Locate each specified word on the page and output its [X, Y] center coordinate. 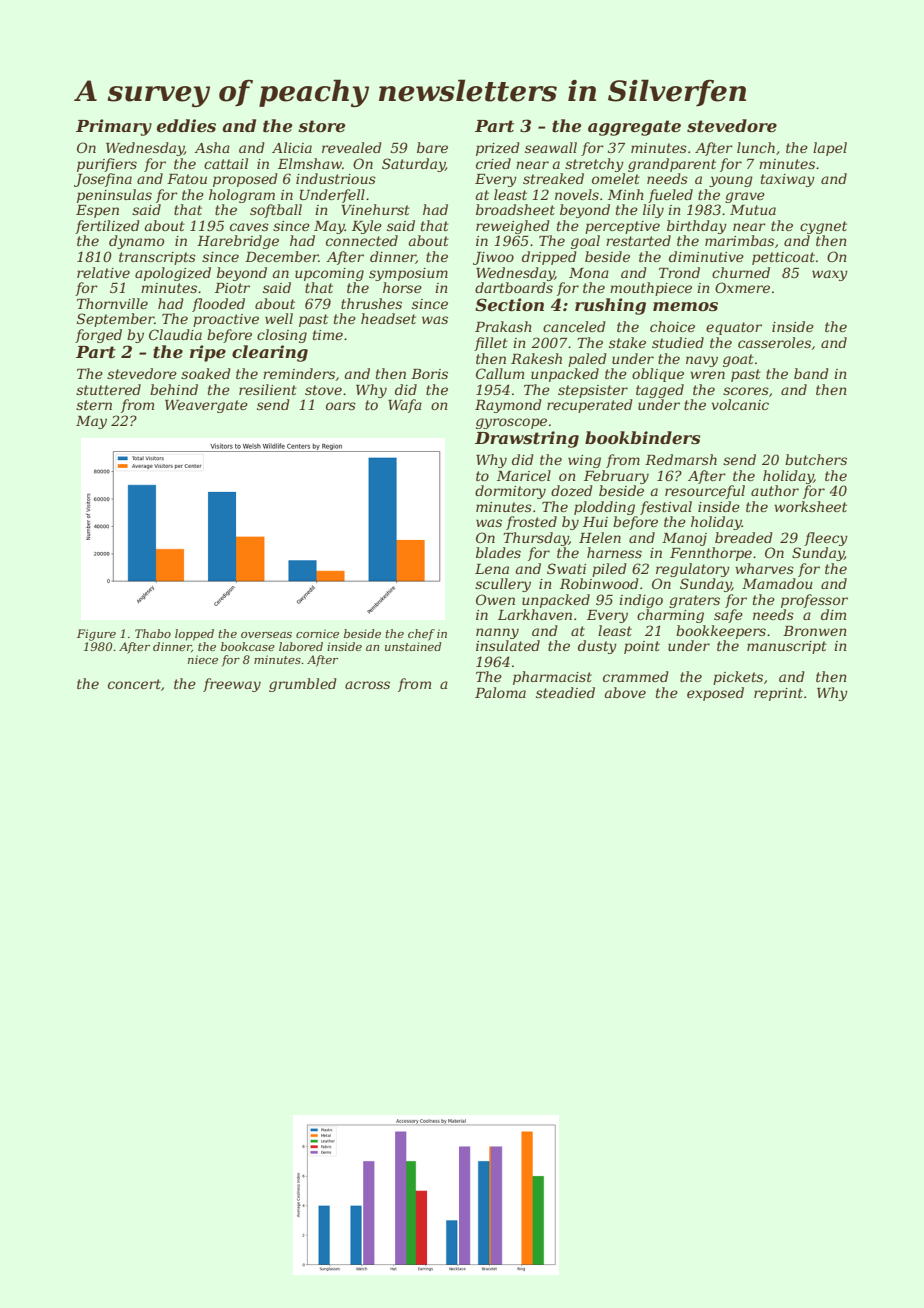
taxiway [788, 180]
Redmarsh [681, 459]
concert [134, 684]
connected [362, 240]
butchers [816, 459]
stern [94, 405]
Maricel [524, 475]
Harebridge [238, 242]
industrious [336, 178]
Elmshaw [310, 163]
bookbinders [643, 437]
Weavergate [206, 406]
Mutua [753, 210]
